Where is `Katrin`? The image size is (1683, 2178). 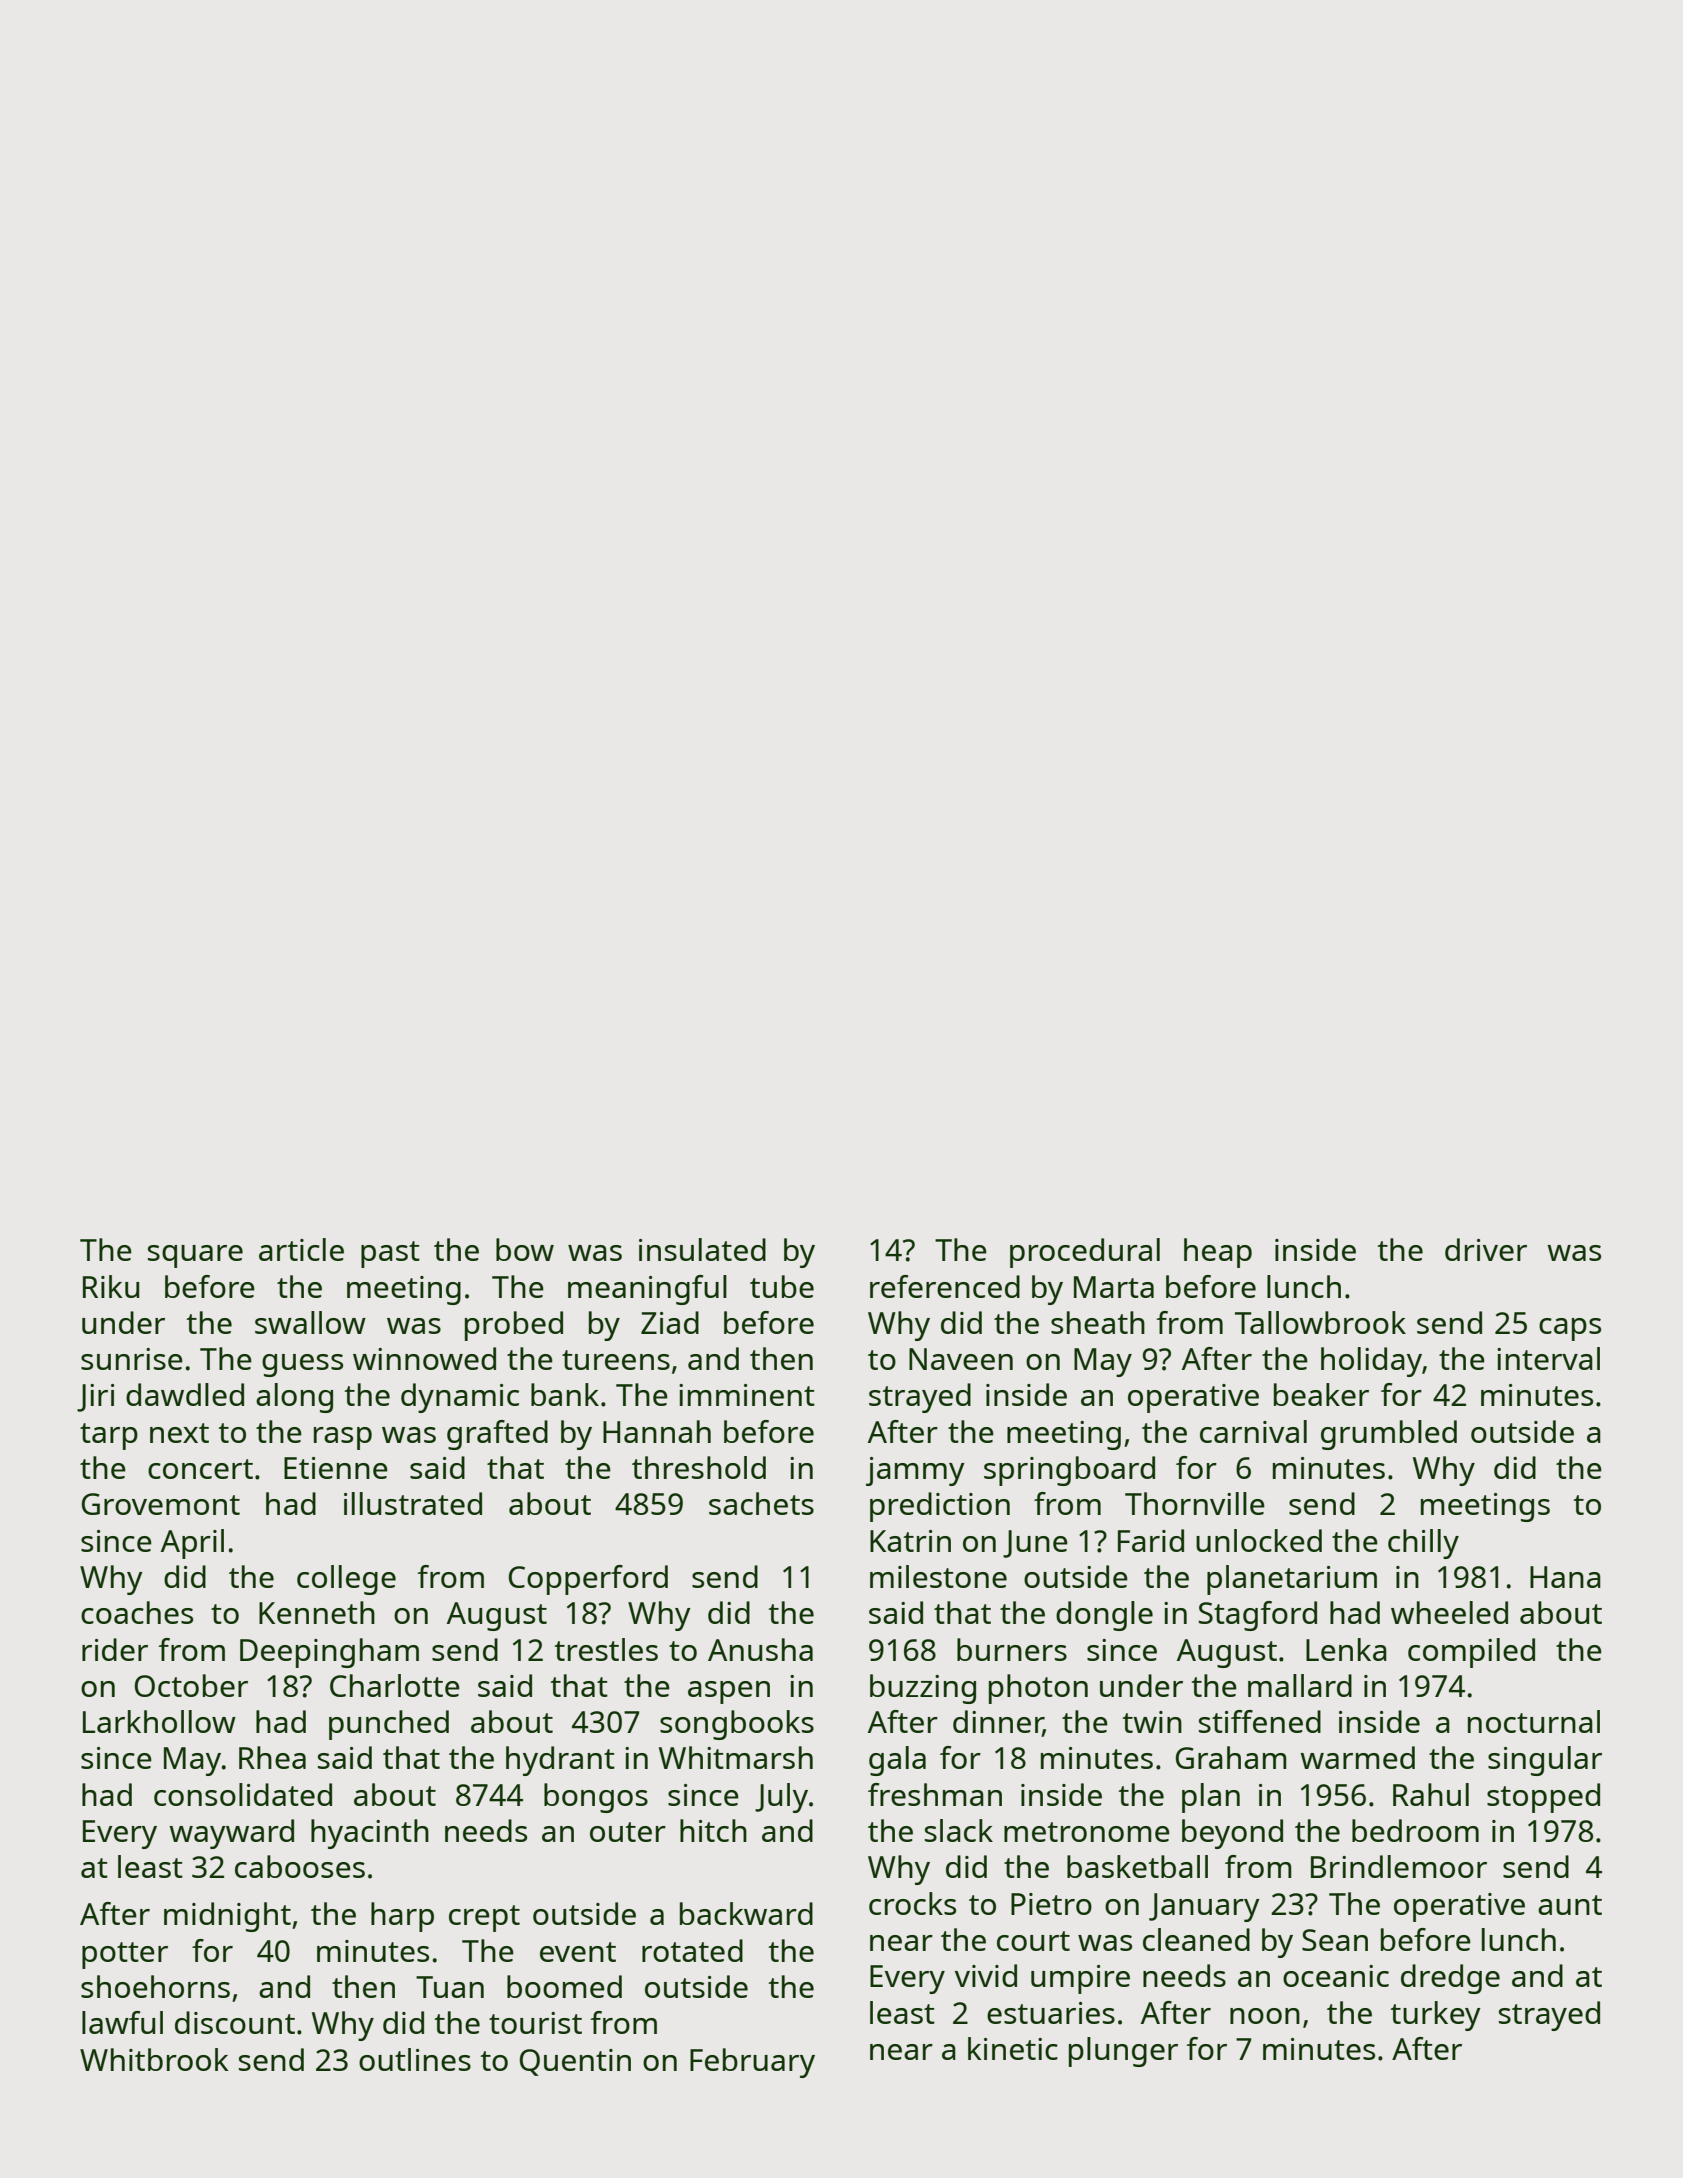 Katrin is located at coordinates (910, 1541).
